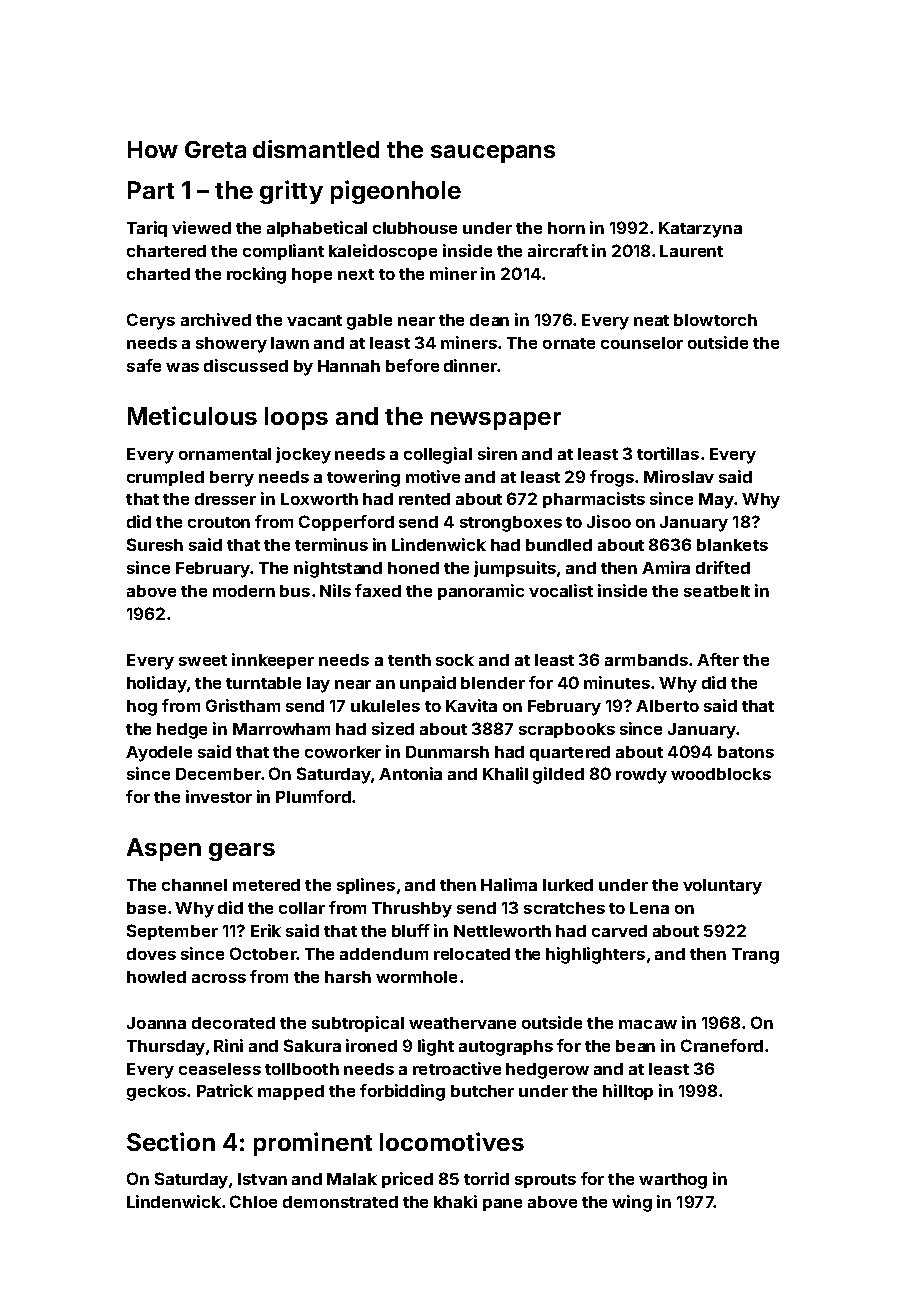 This screenshot has height=1316, width=908. I want to click on unpaid, so click(428, 684).
